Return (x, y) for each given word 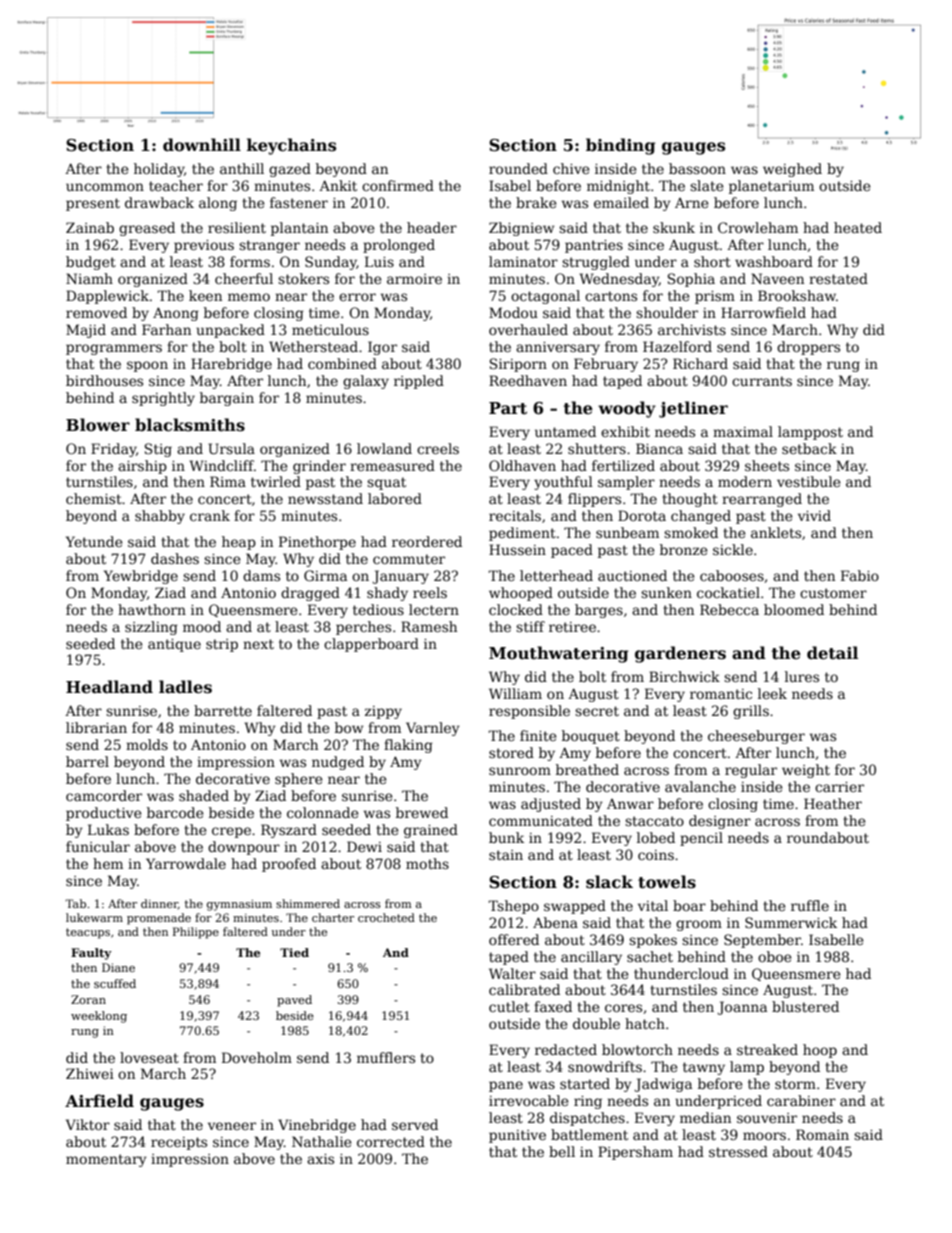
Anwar (630, 804)
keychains (291, 146)
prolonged (399, 246)
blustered (805, 1006)
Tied (294, 952)
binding (620, 146)
